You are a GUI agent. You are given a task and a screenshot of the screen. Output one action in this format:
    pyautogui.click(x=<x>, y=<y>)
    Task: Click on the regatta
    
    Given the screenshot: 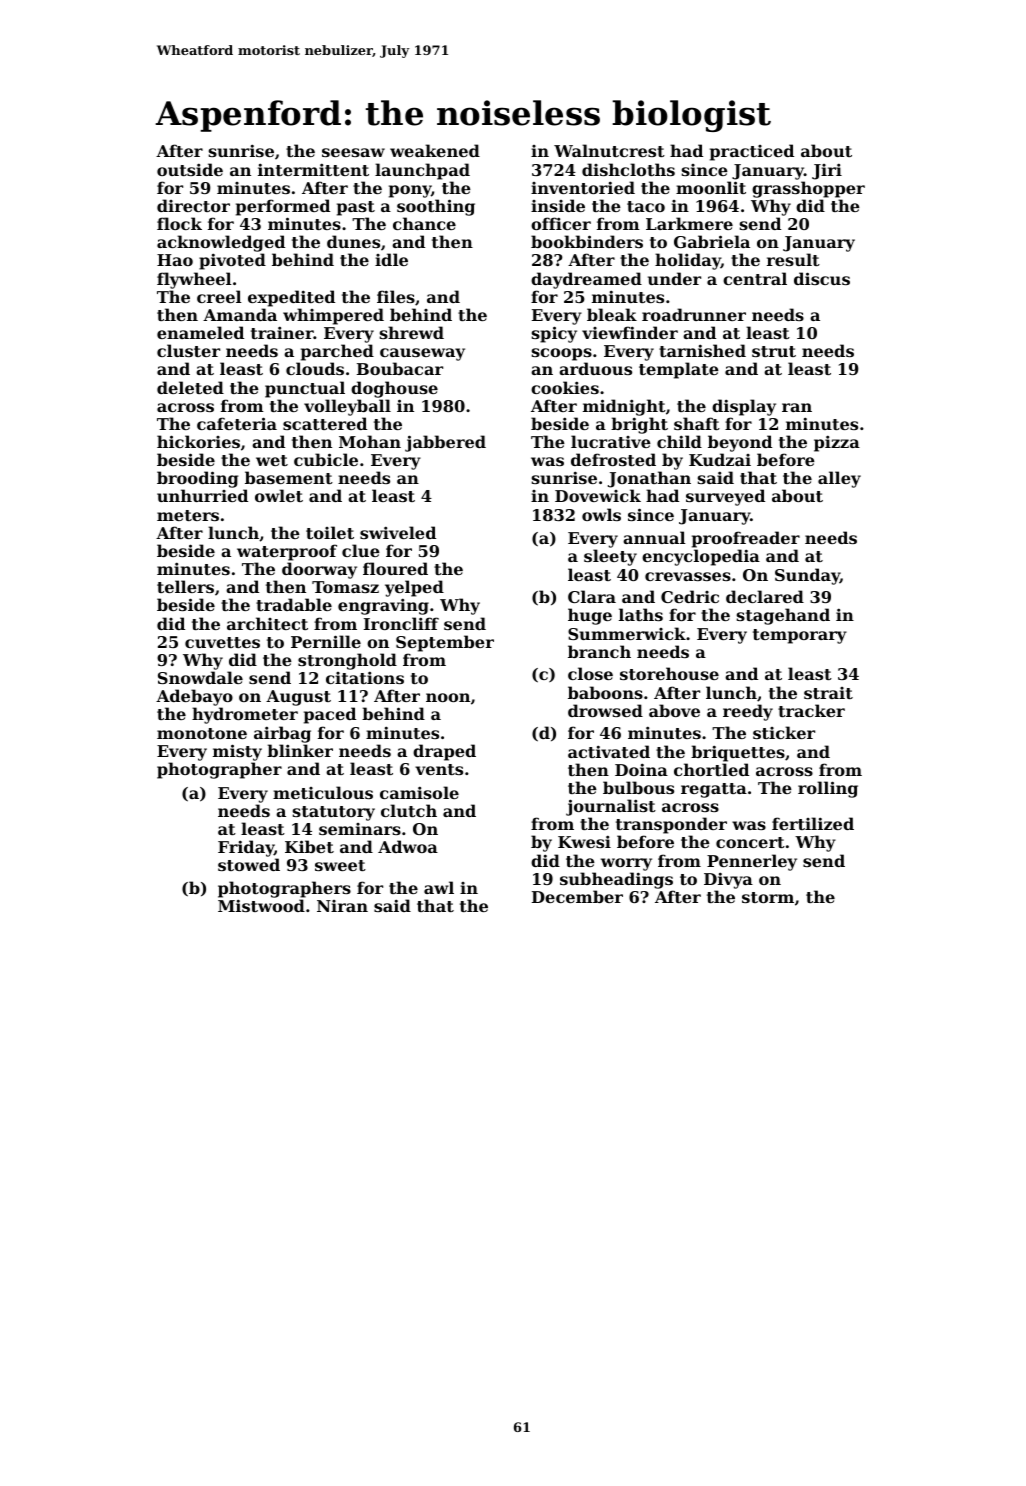 What is the action you would take?
    pyautogui.click(x=714, y=790)
